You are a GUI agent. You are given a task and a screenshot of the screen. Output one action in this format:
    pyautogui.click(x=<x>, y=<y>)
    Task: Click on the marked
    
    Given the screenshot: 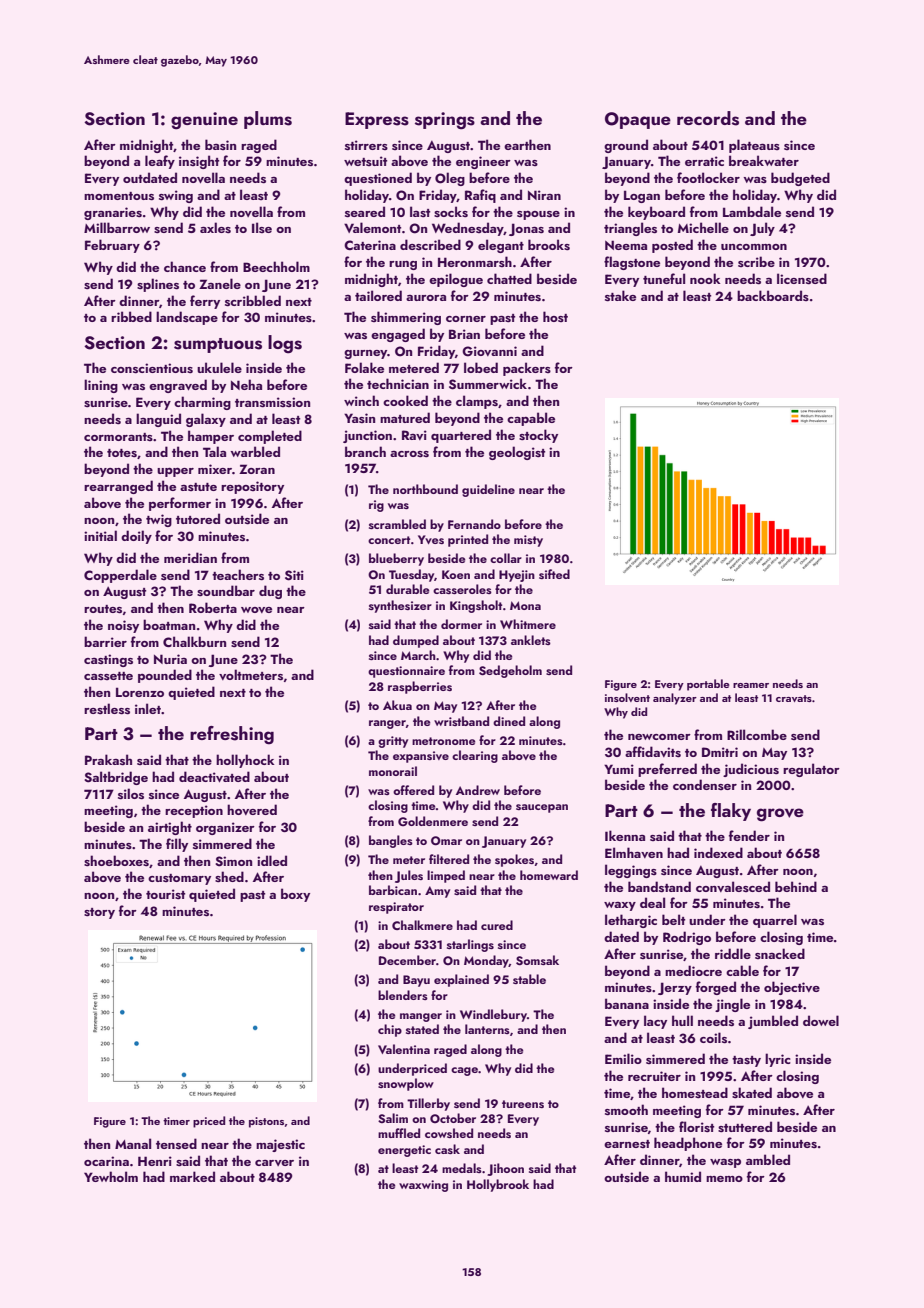 What is the action you would take?
    pyautogui.click(x=192, y=1176)
